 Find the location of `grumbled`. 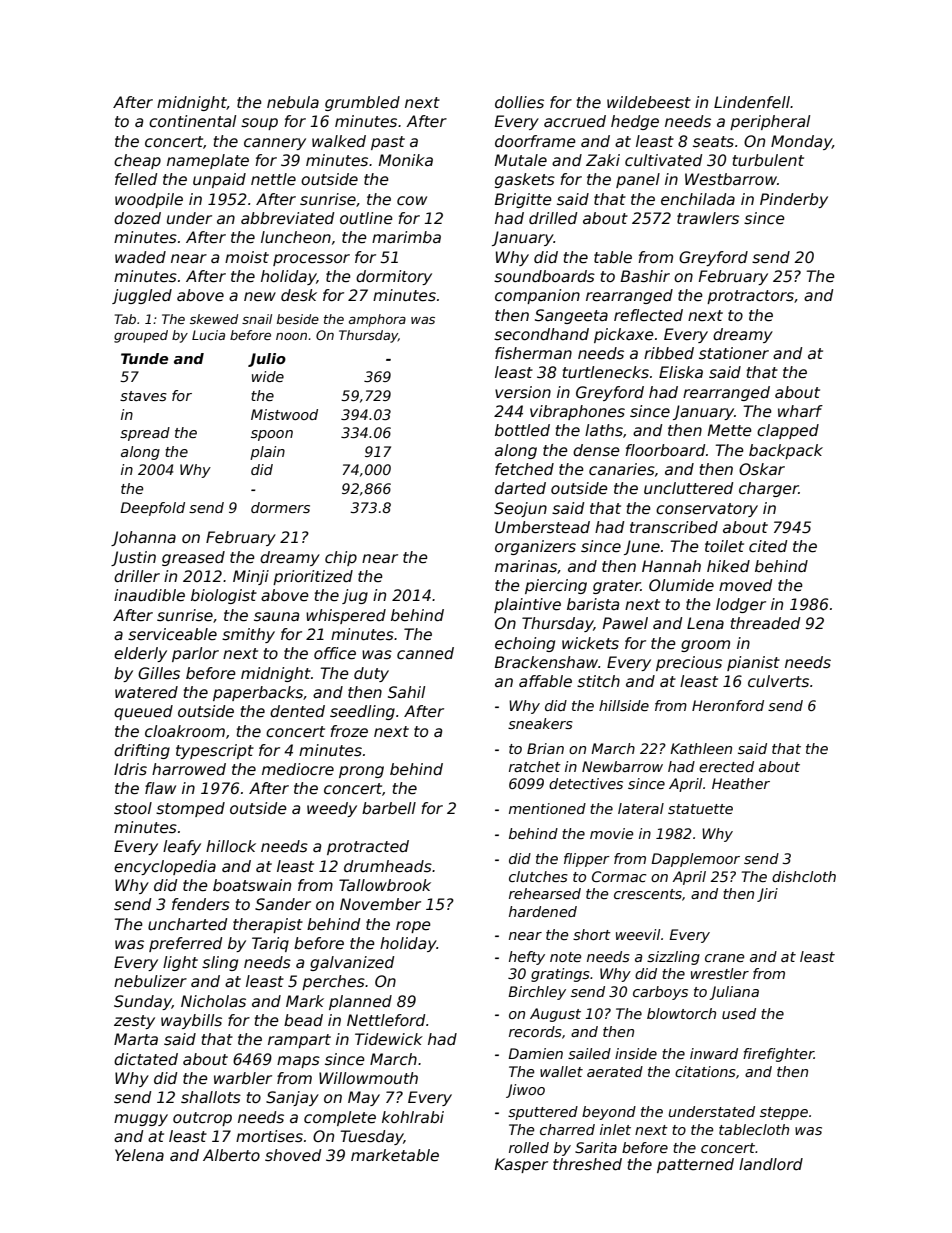

grumbled is located at coordinates (362, 103).
